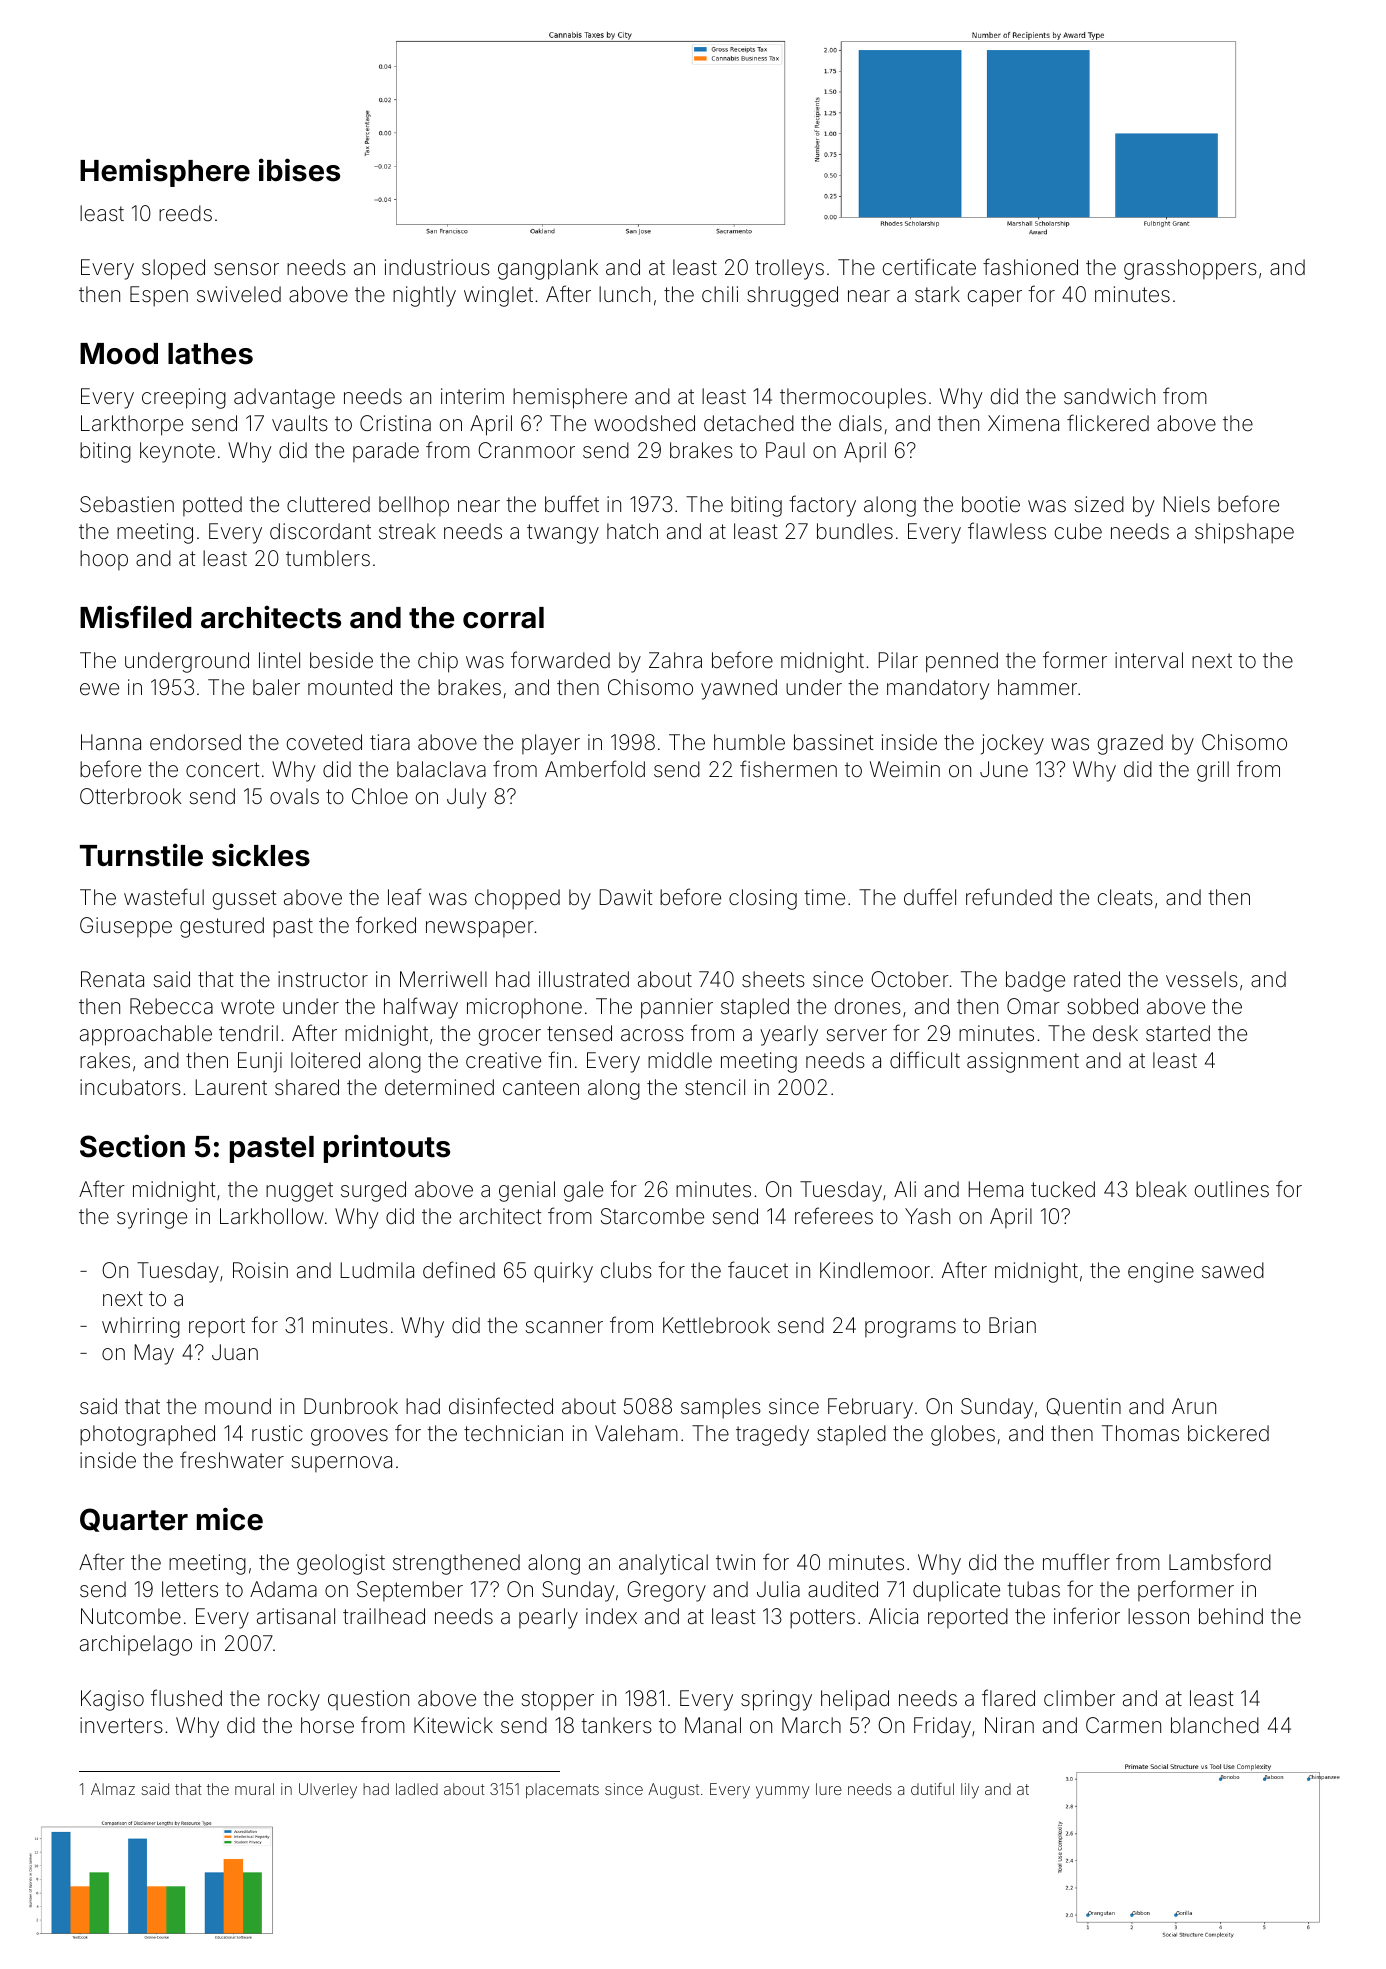 This page has height=1969, width=1386. What do you see at coordinates (595, 769) in the page?
I see `Amberfold` at bounding box center [595, 769].
